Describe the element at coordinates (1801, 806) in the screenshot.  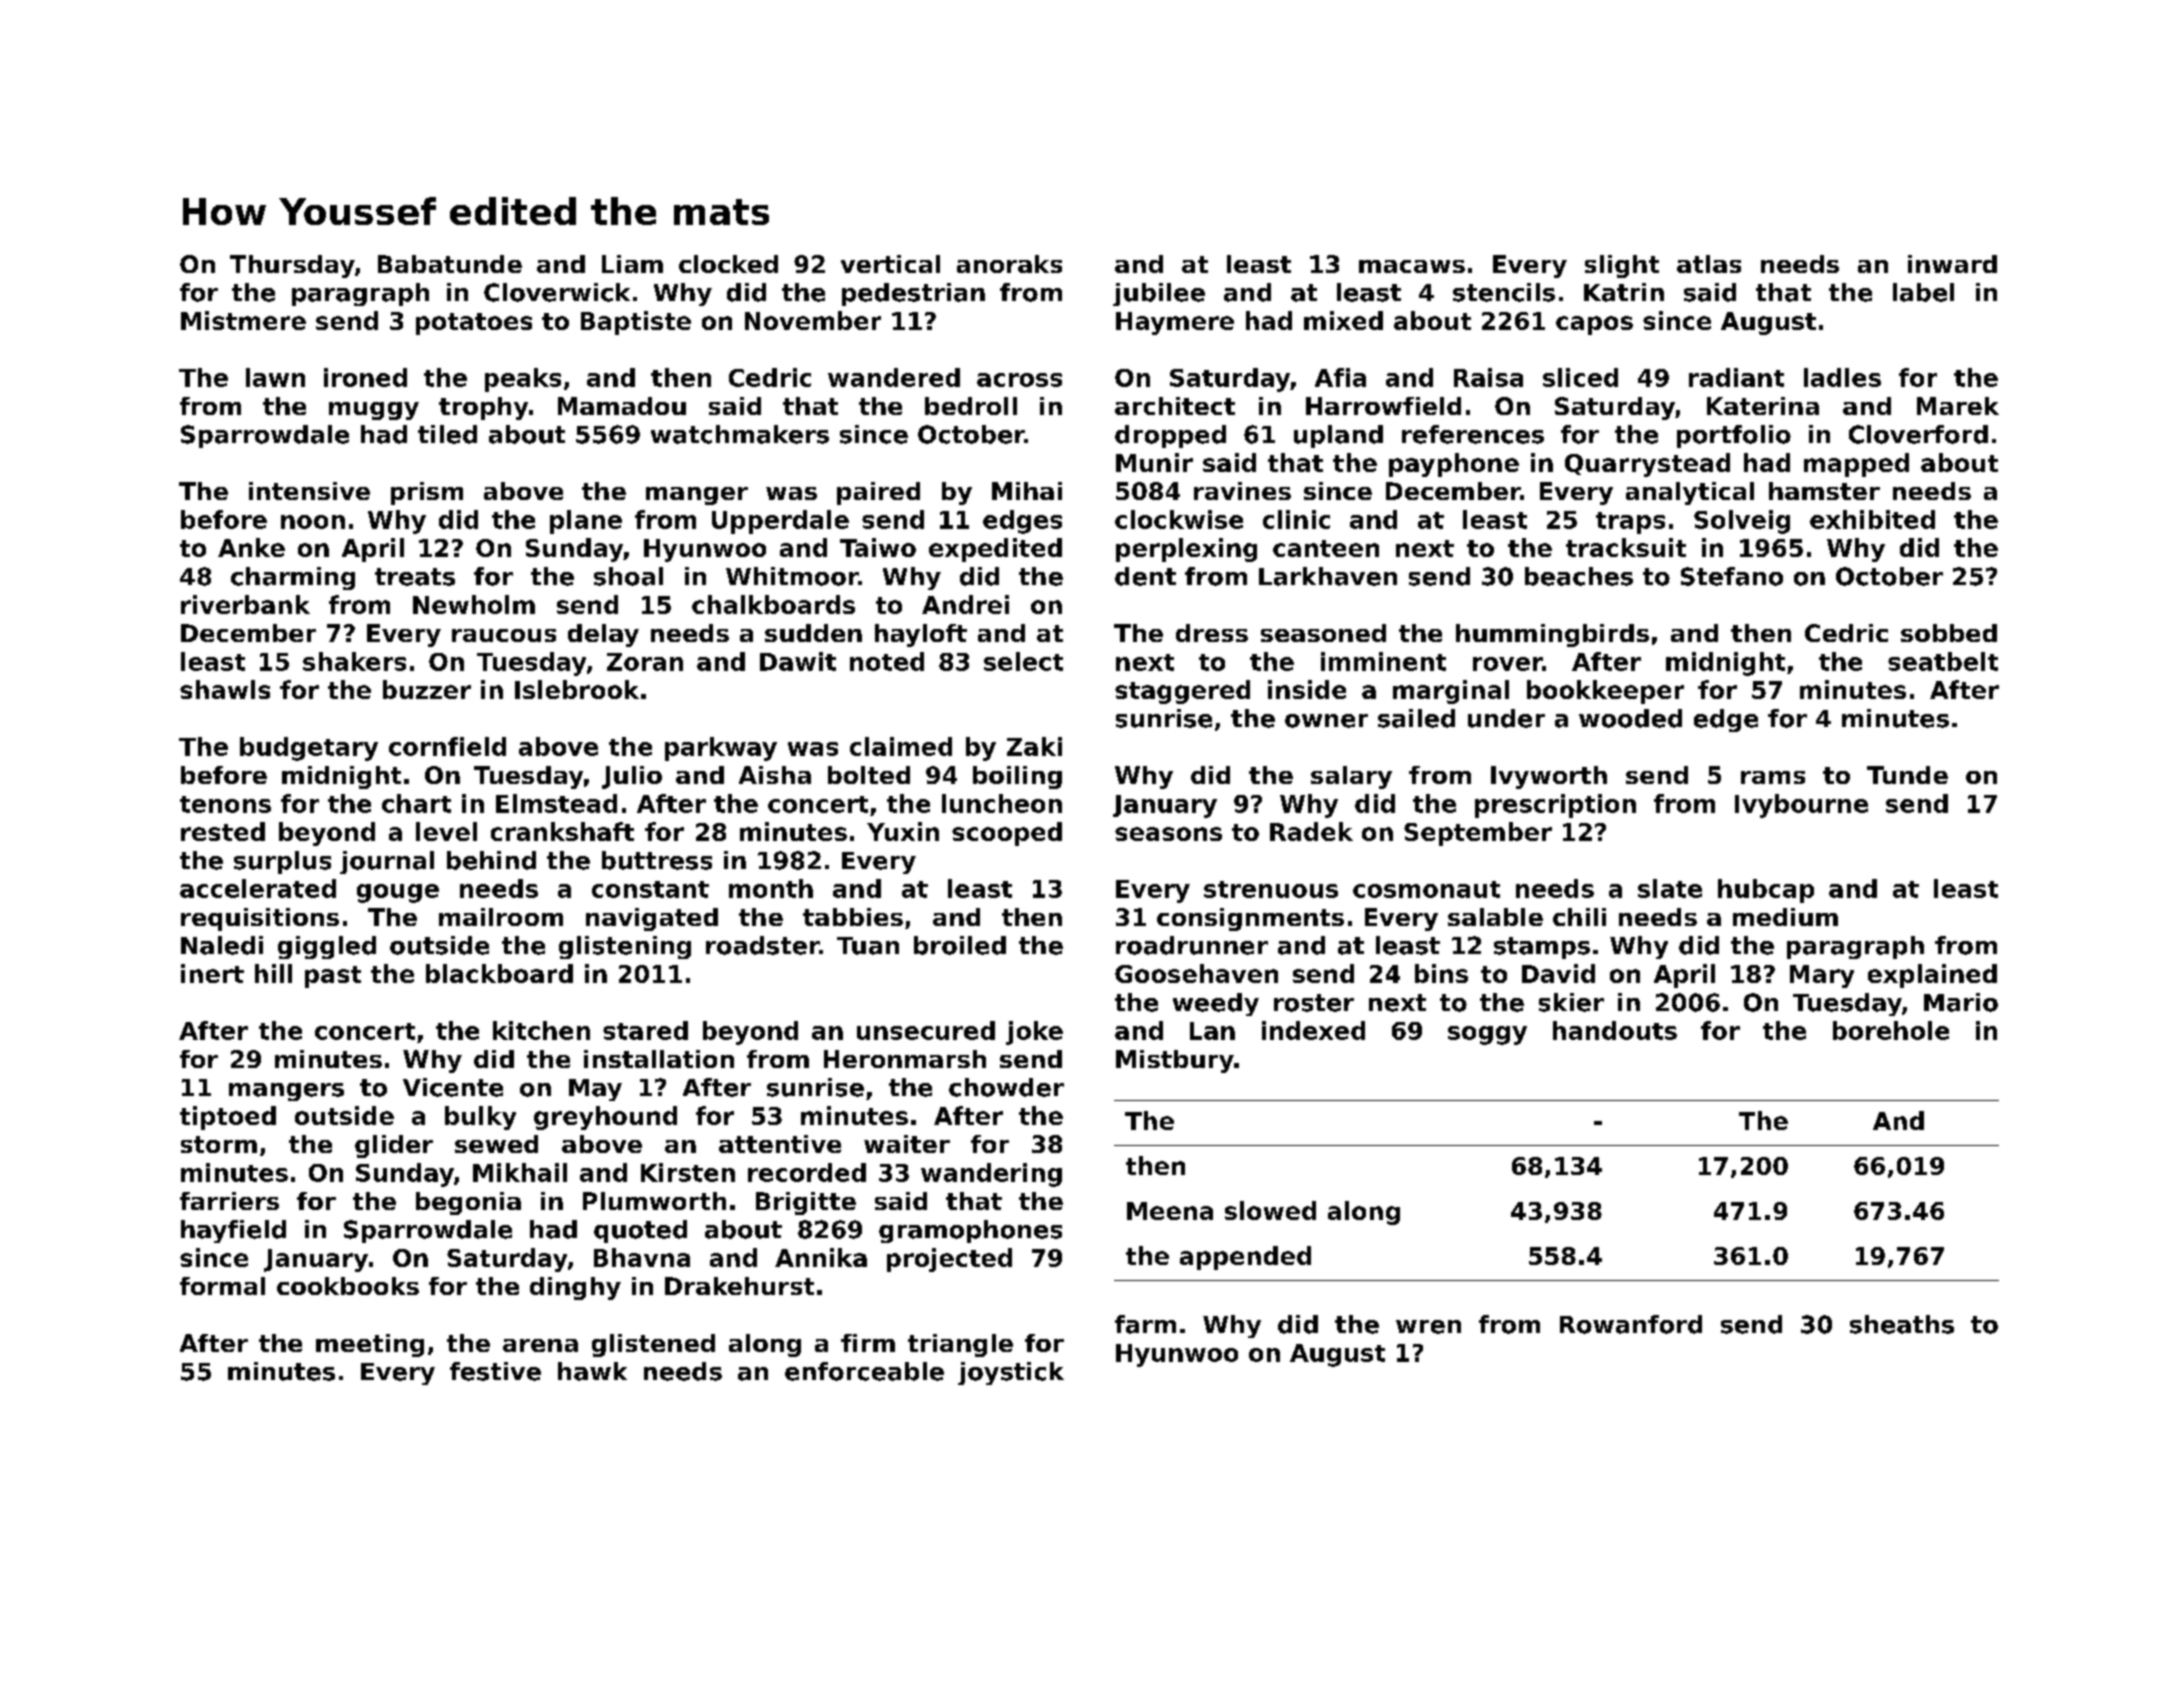
I see `Ivybourne` at that location.
